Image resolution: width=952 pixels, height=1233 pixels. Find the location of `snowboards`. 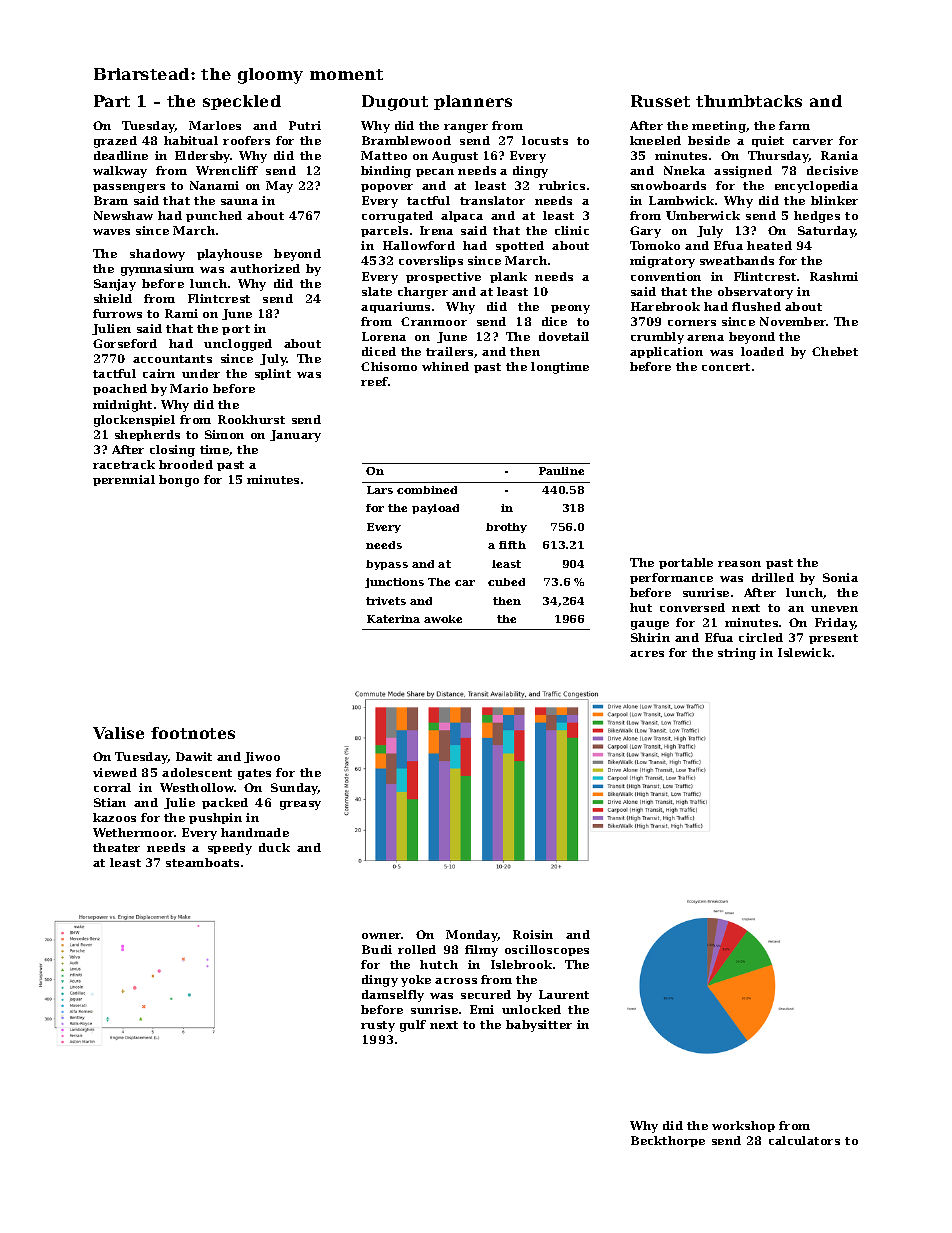

snowboards is located at coordinates (668, 185).
